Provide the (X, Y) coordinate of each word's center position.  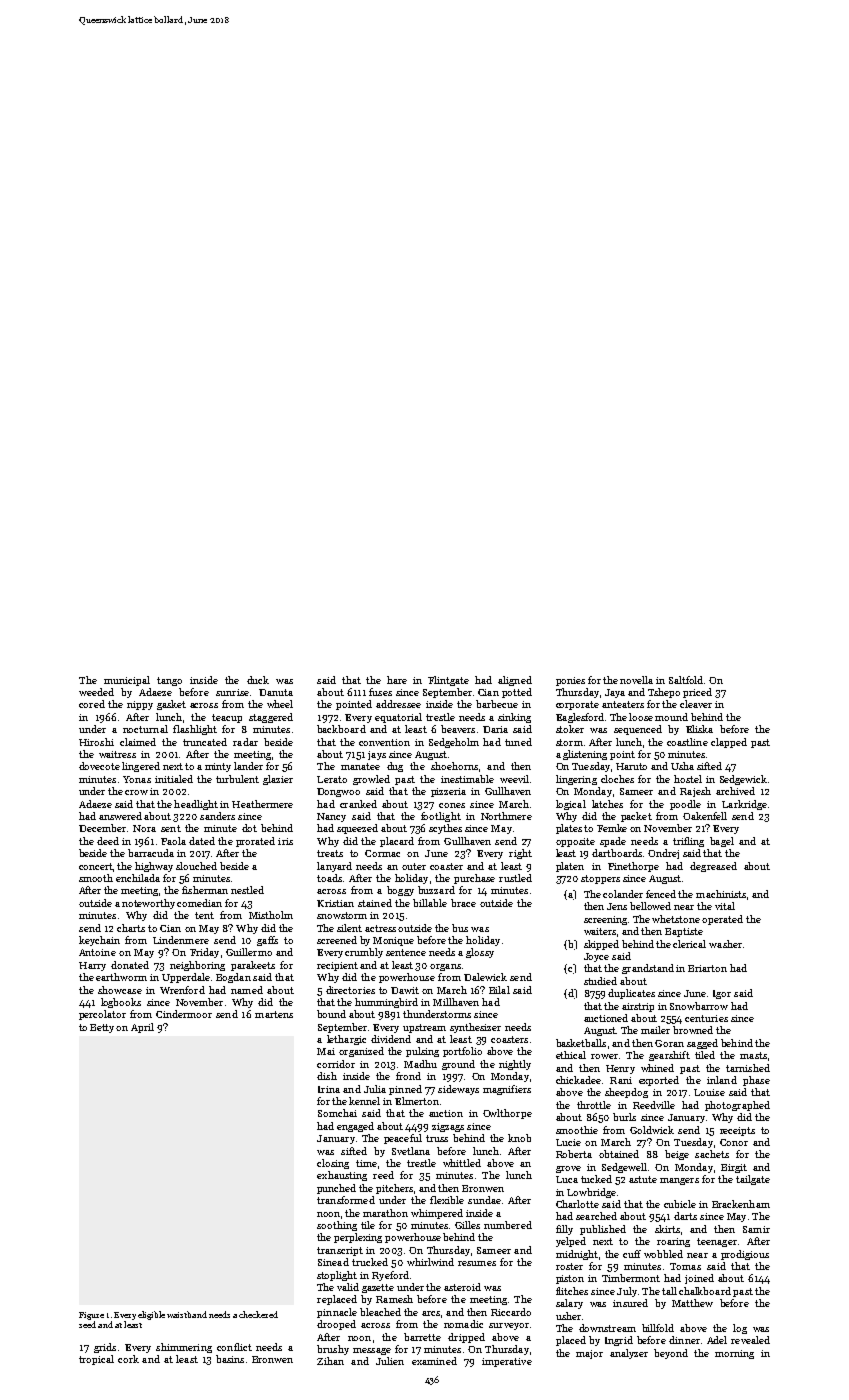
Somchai (337, 1113)
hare (397, 680)
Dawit (405, 990)
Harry (92, 966)
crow (136, 792)
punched (336, 1189)
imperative (507, 1362)
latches (607, 804)
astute (643, 1179)
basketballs (581, 1043)
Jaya (615, 693)
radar (245, 742)
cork (128, 1359)
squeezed (357, 829)
